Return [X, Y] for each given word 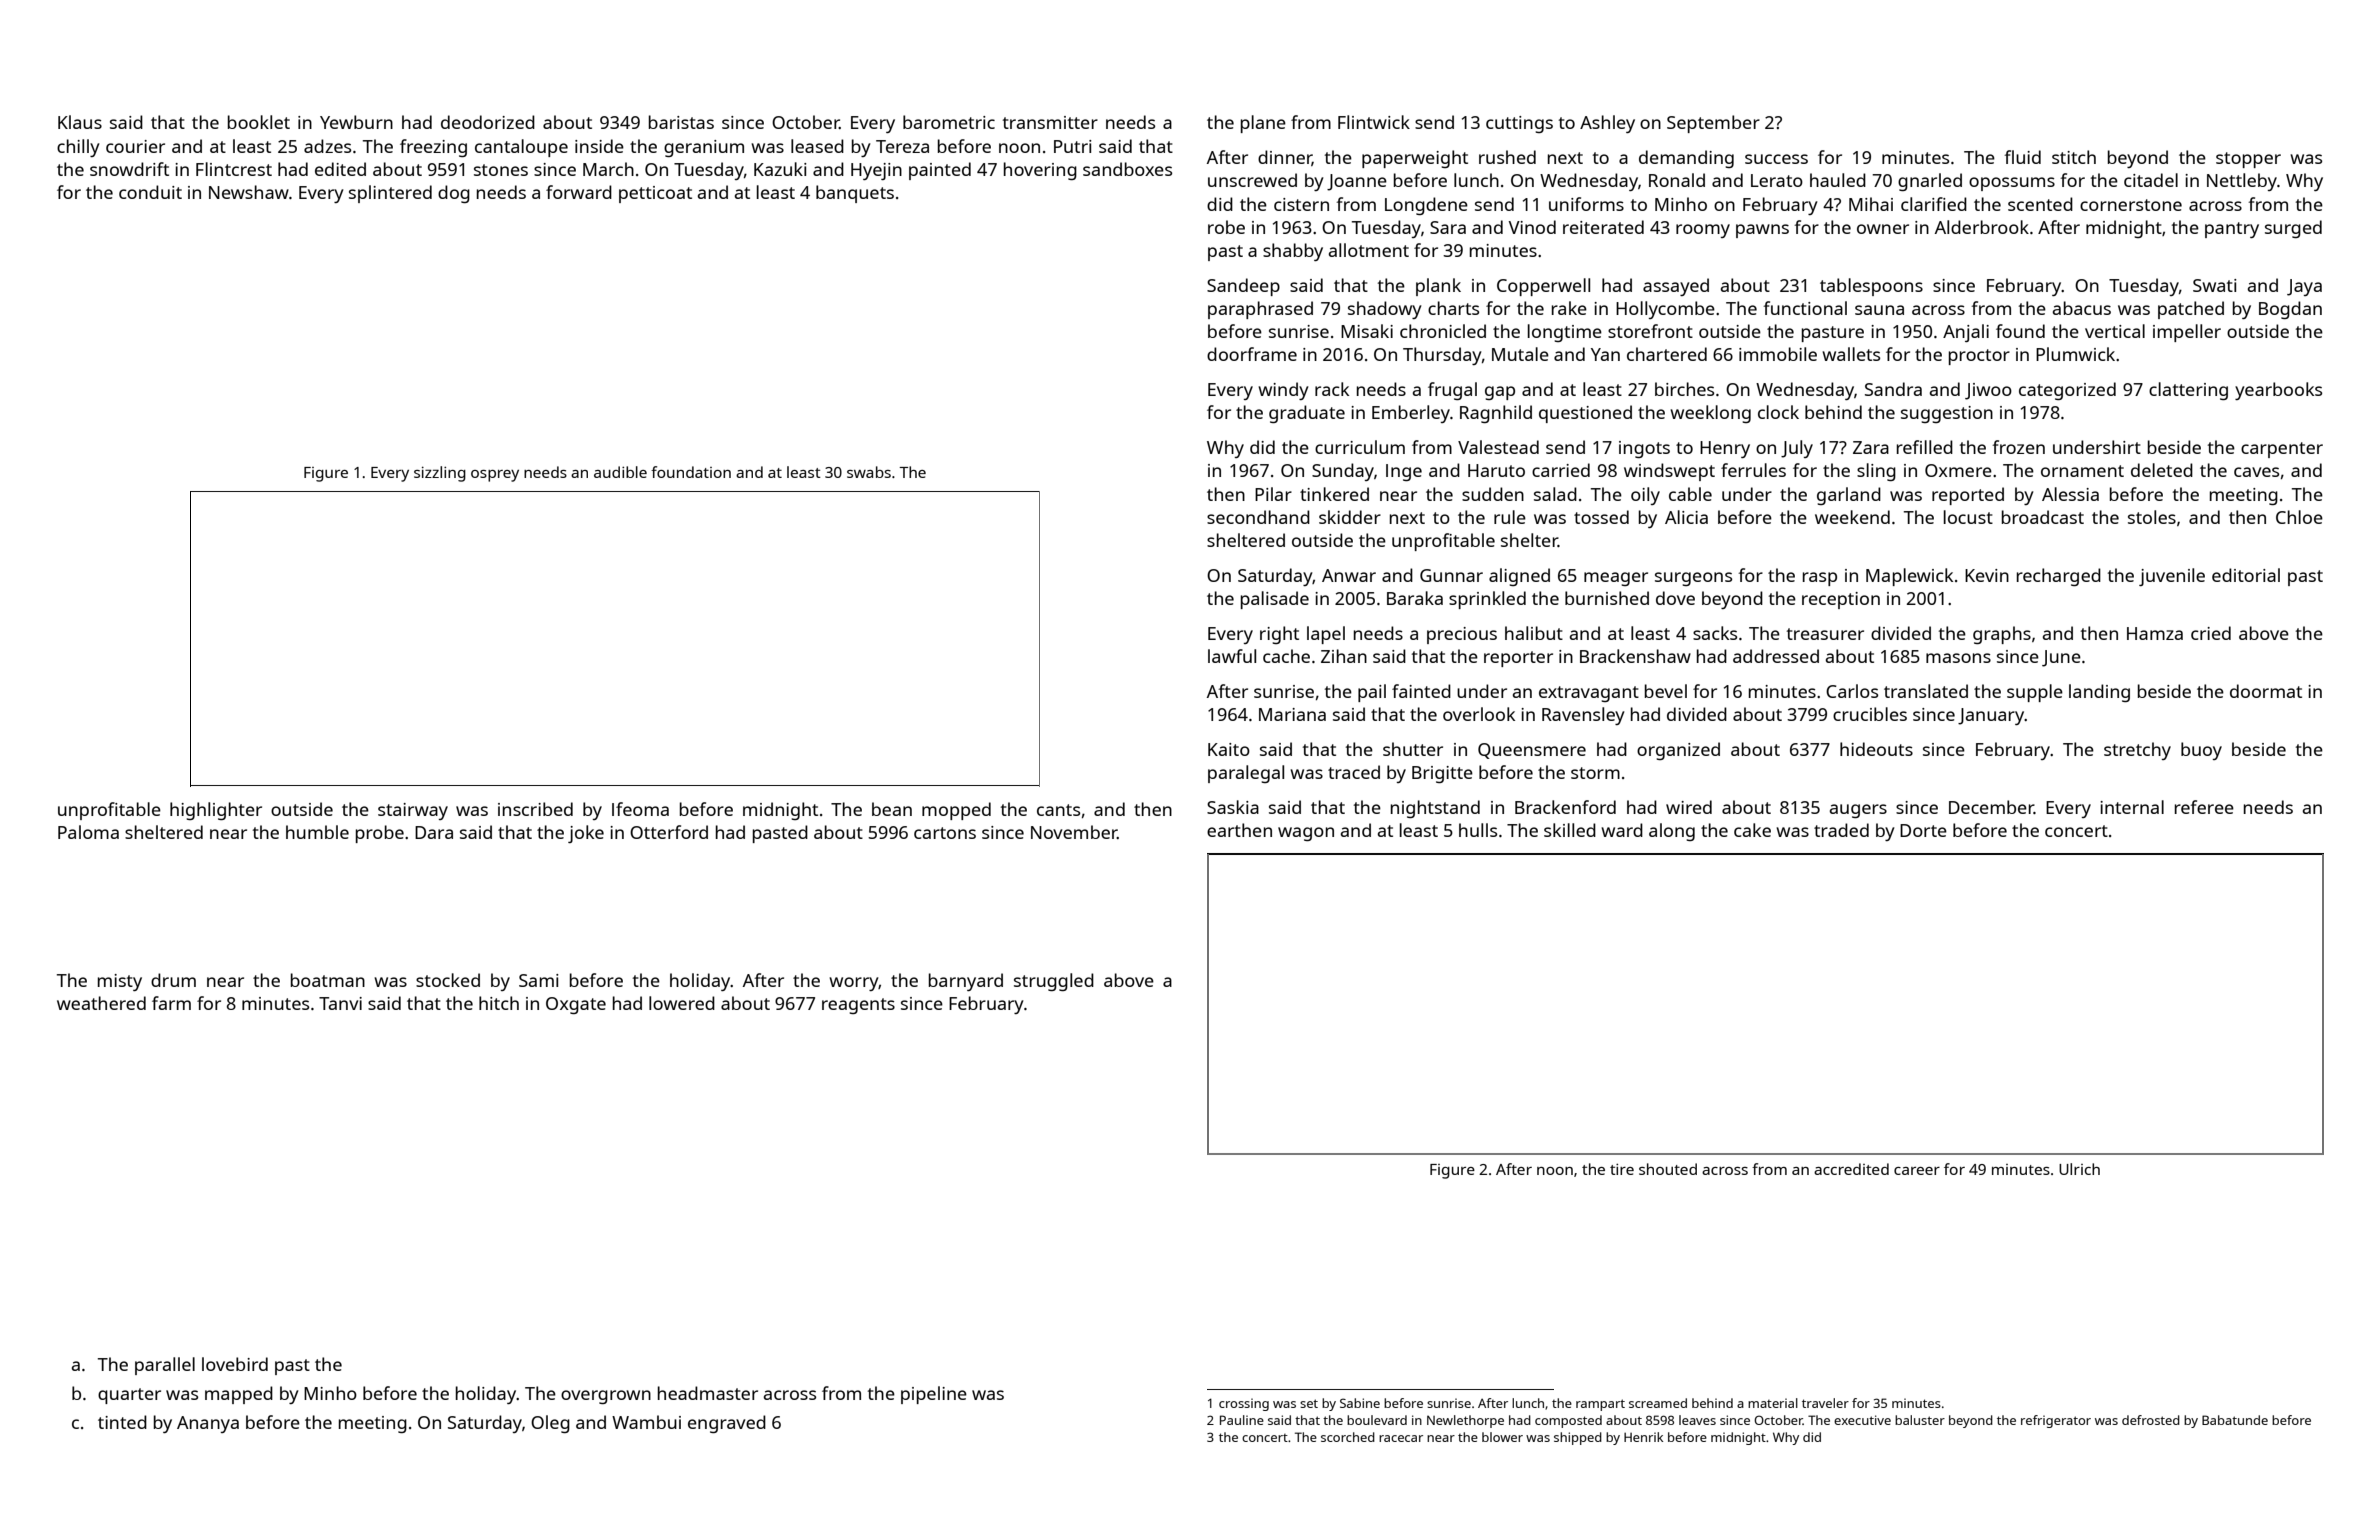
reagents [858, 1006]
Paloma [88, 832]
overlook [1479, 714]
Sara [1448, 227]
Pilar [1273, 494]
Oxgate [576, 1005]
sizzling [440, 474]
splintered [390, 194]
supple [2035, 693]
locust [1968, 517]
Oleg [550, 1424]
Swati [2215, 285]
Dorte [1923, 830]
